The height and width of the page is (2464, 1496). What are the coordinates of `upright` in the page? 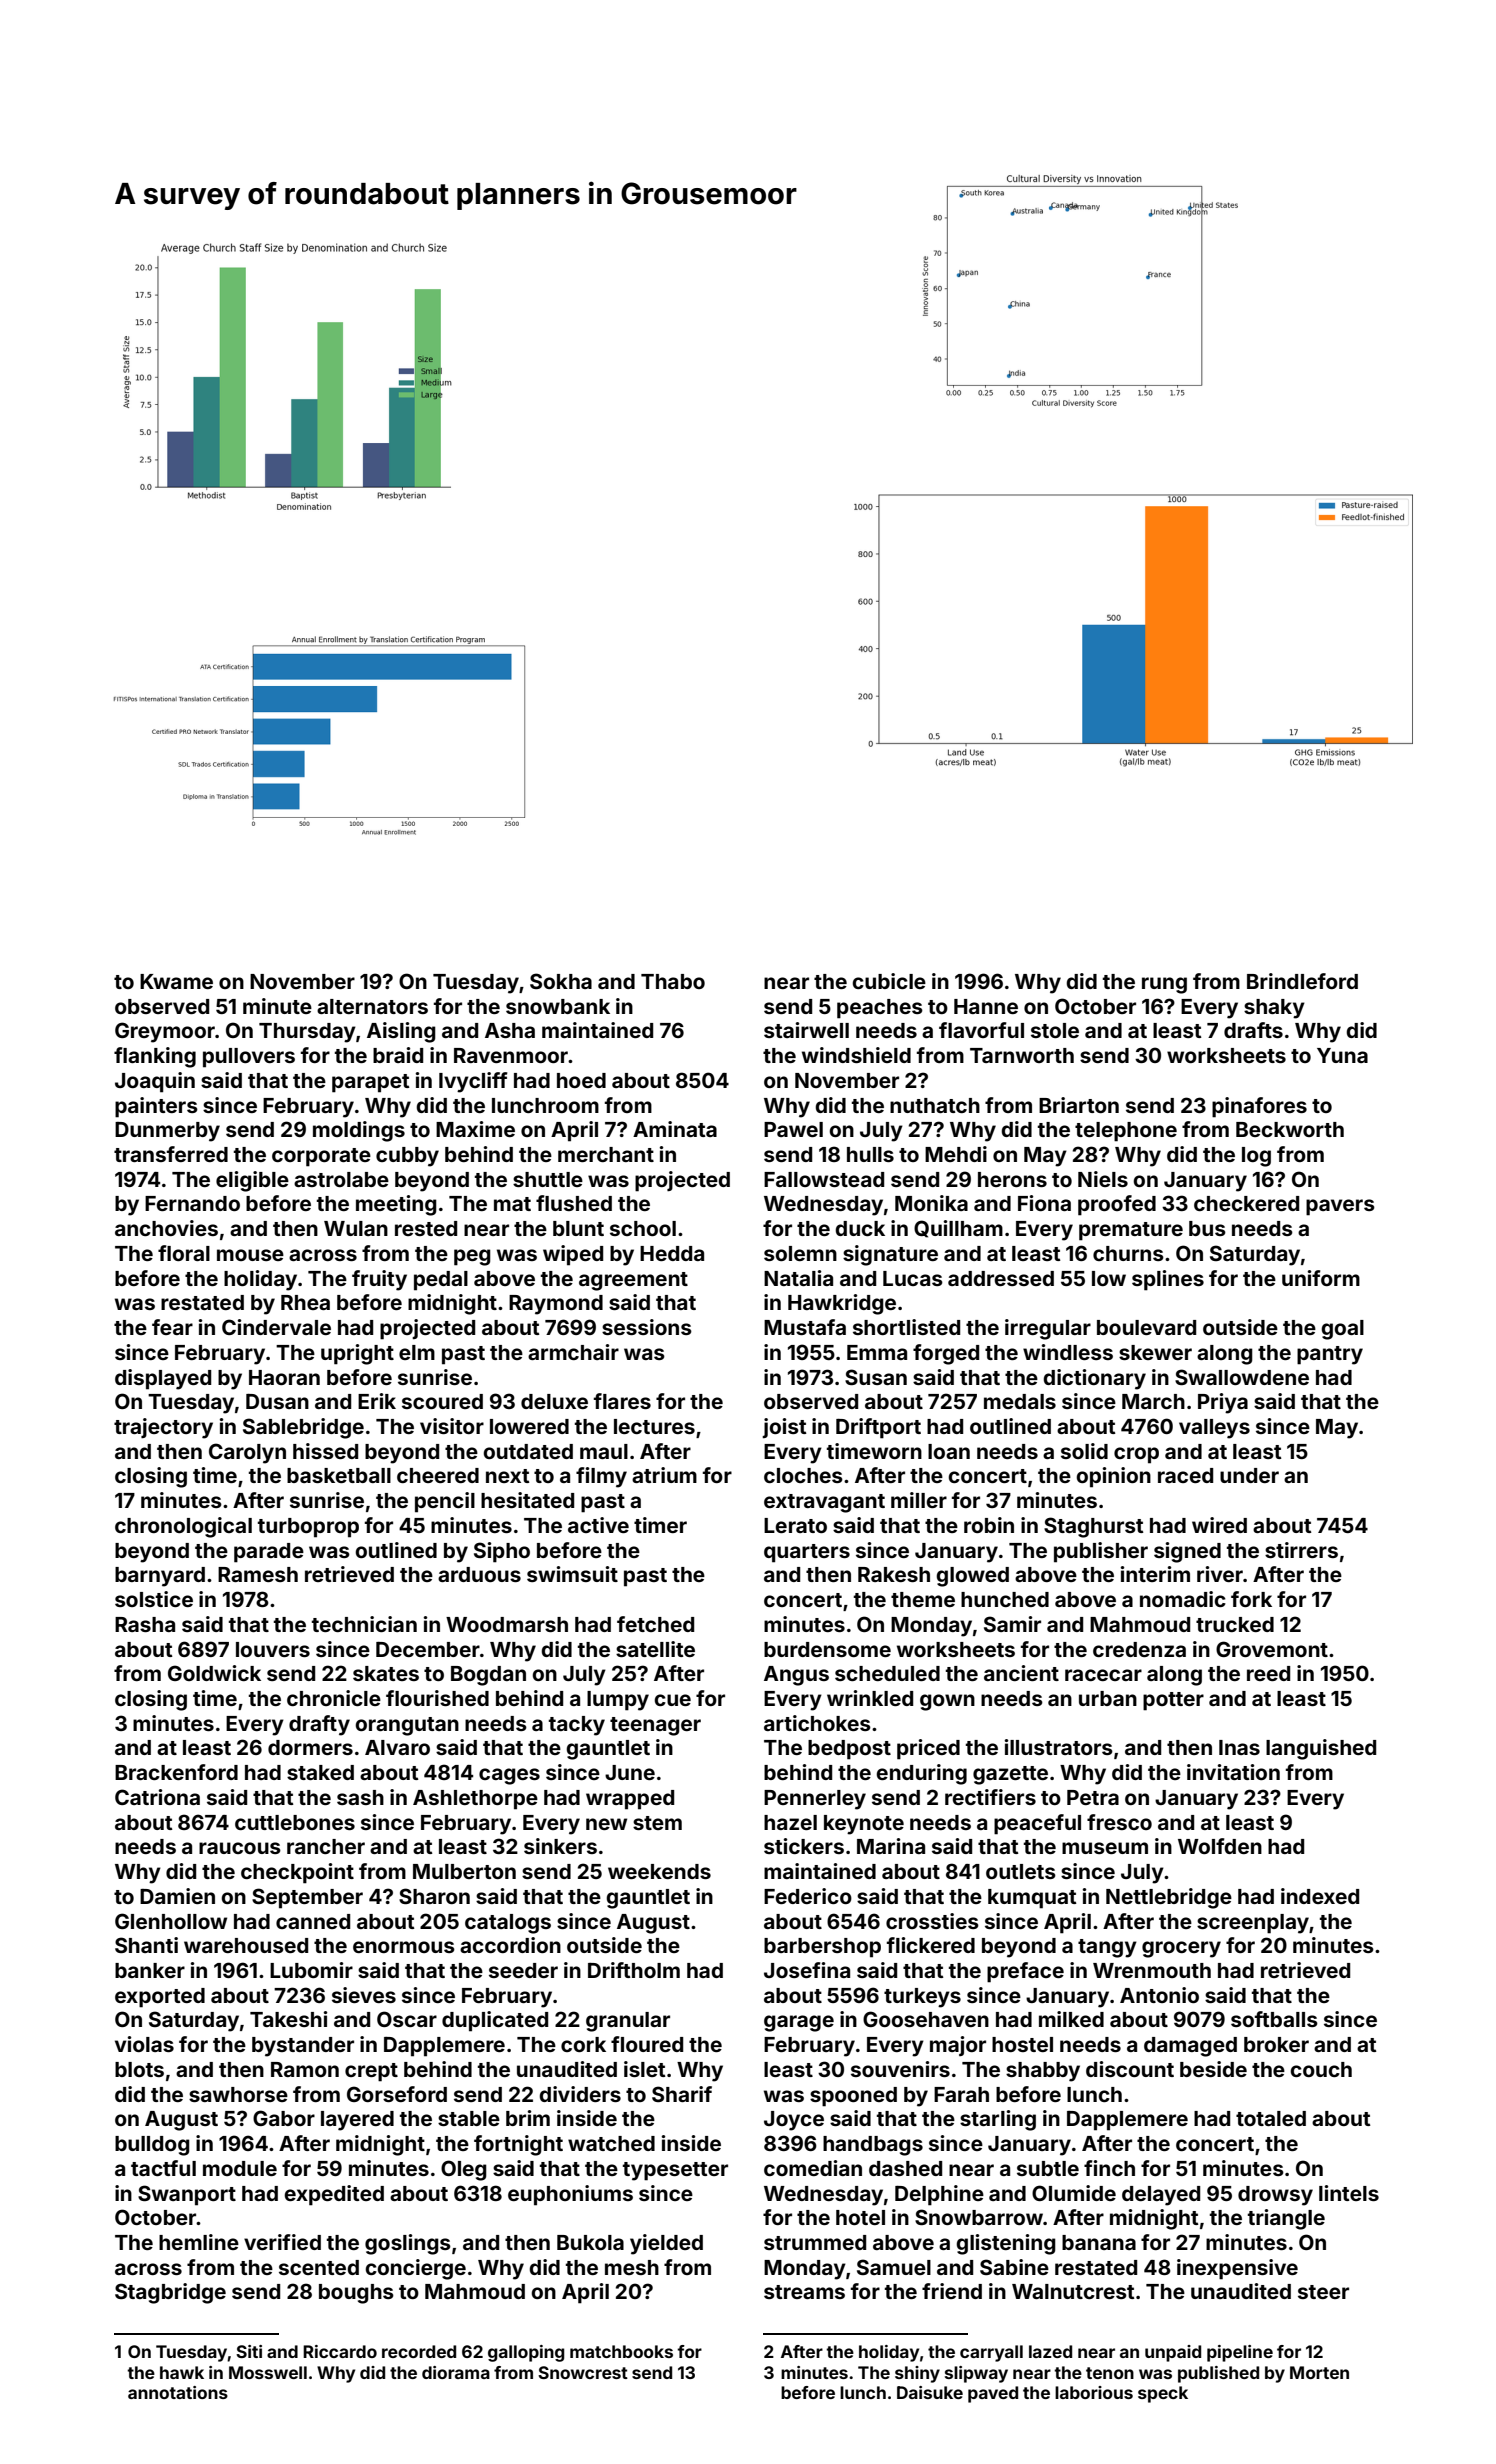 It's located at (357, 1354).
